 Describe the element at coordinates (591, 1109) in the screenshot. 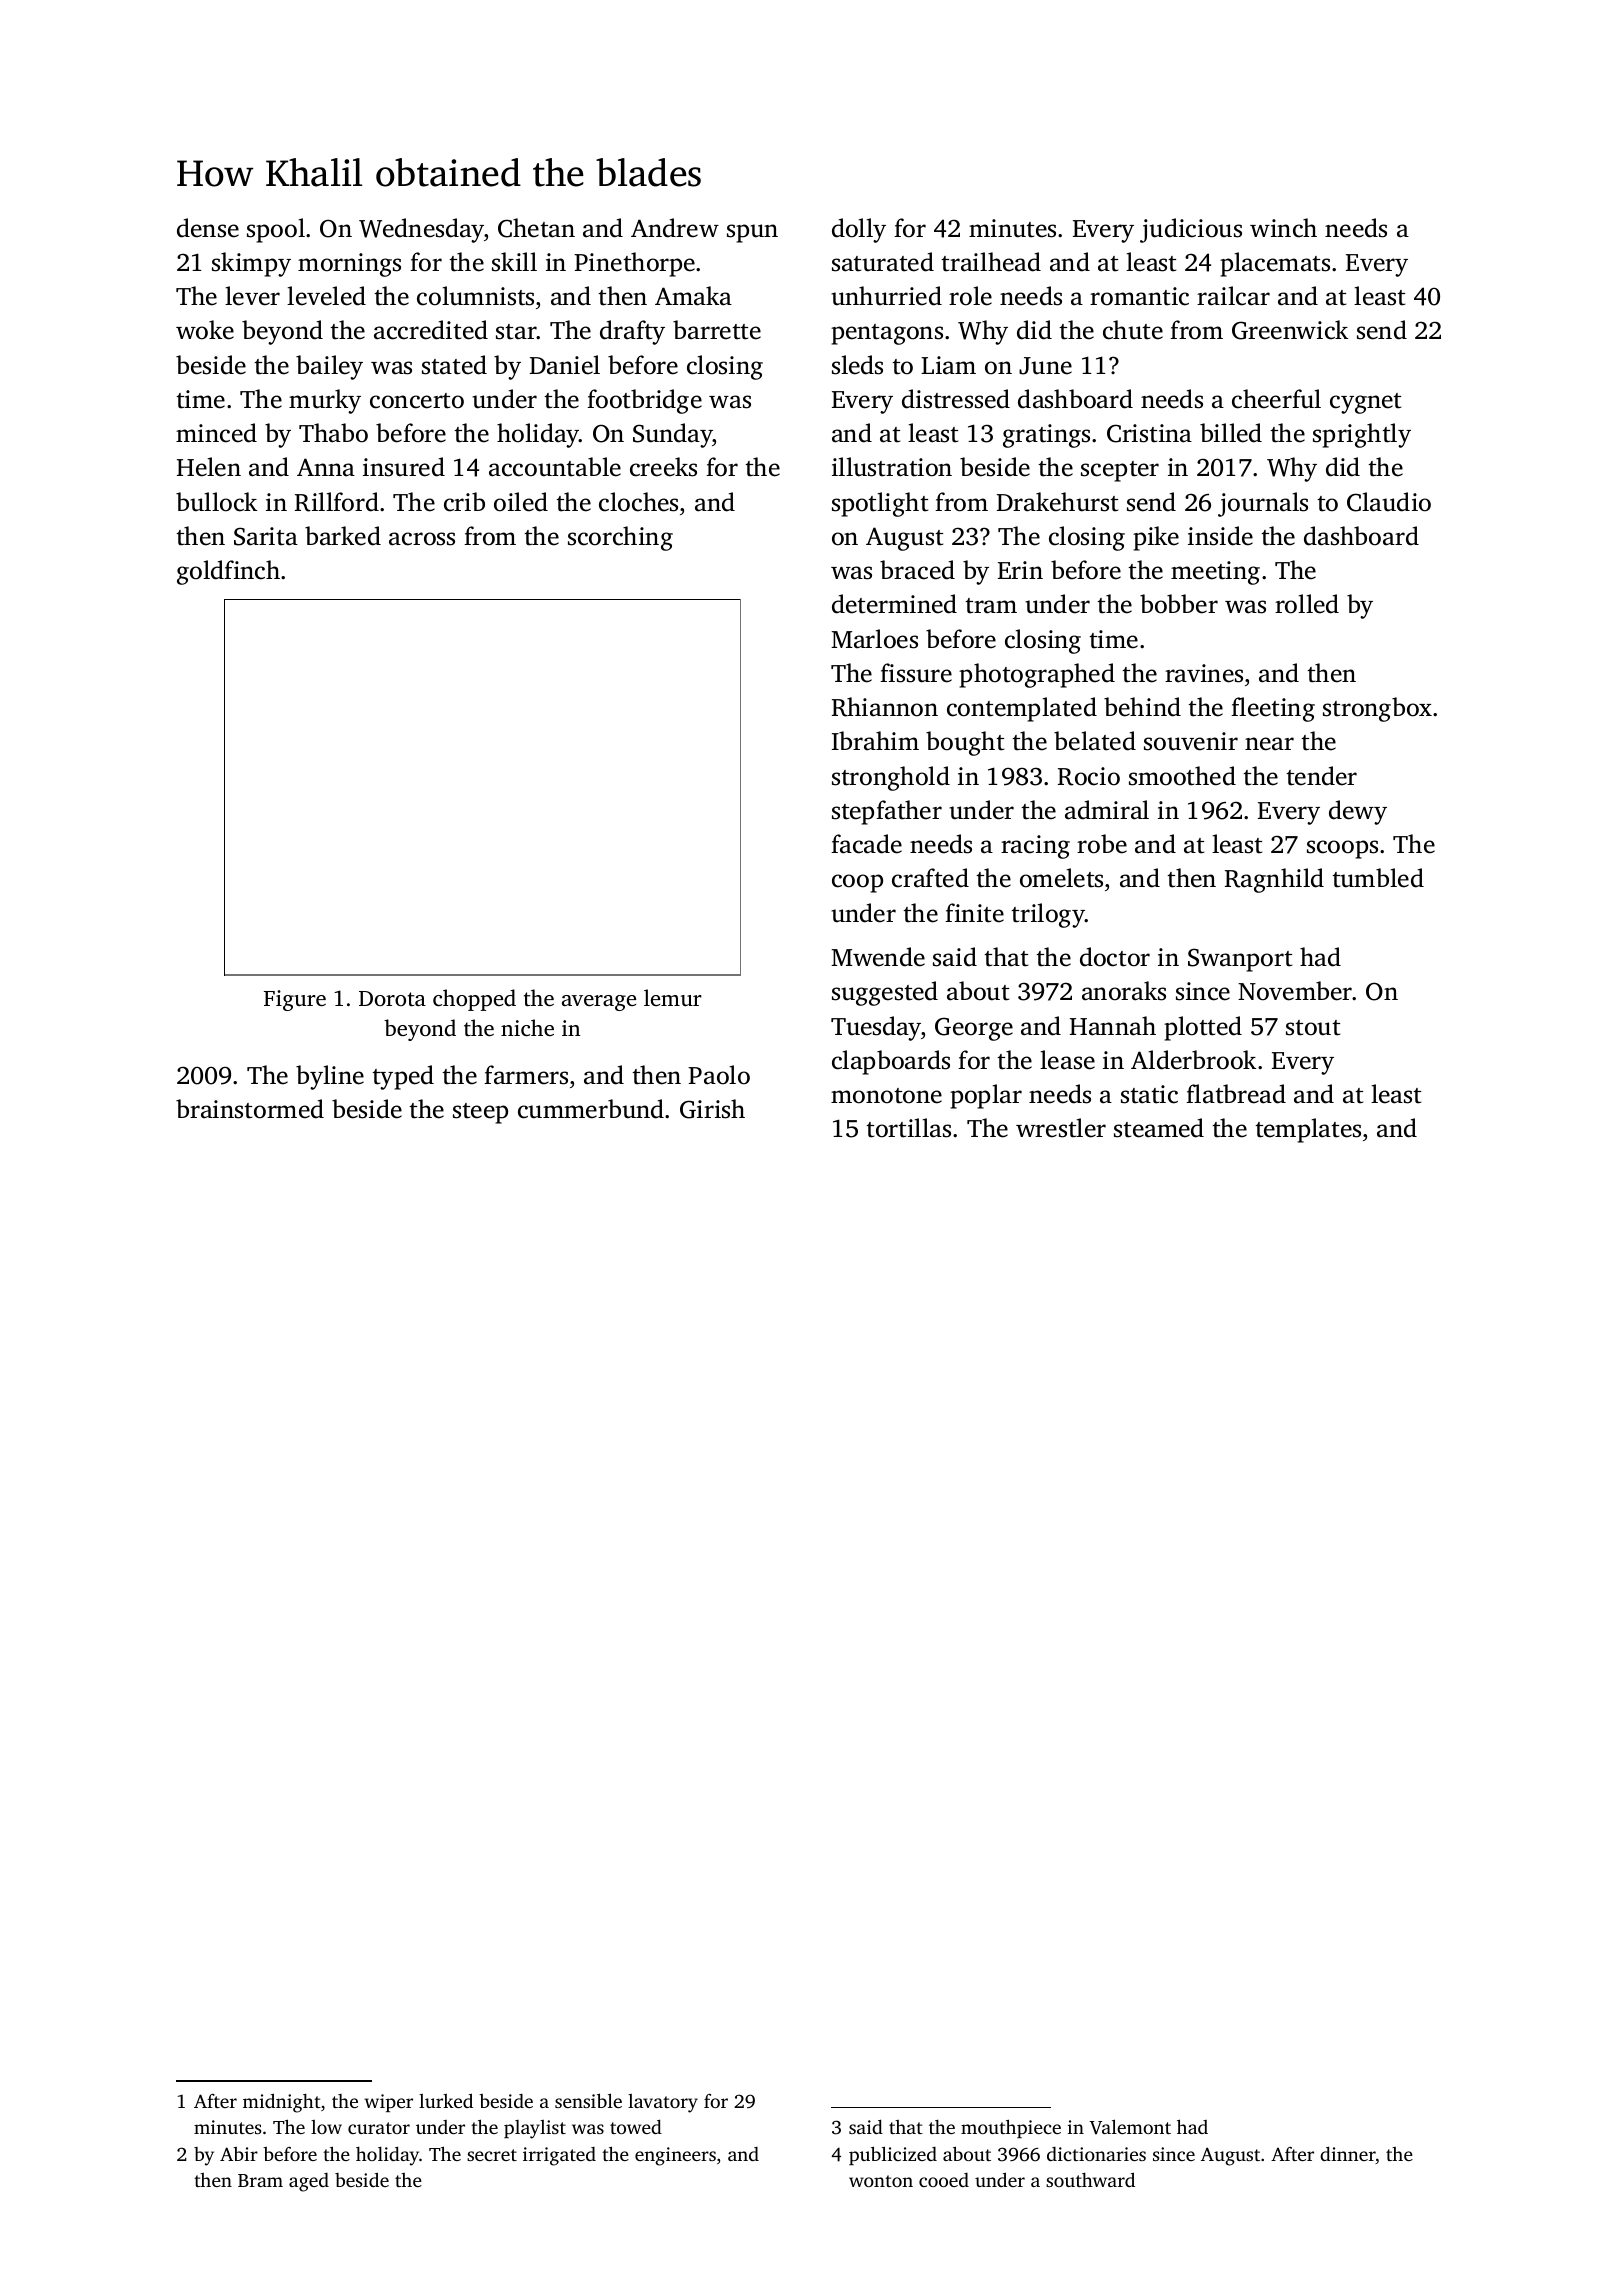

I see `cummerbund` at that location.
